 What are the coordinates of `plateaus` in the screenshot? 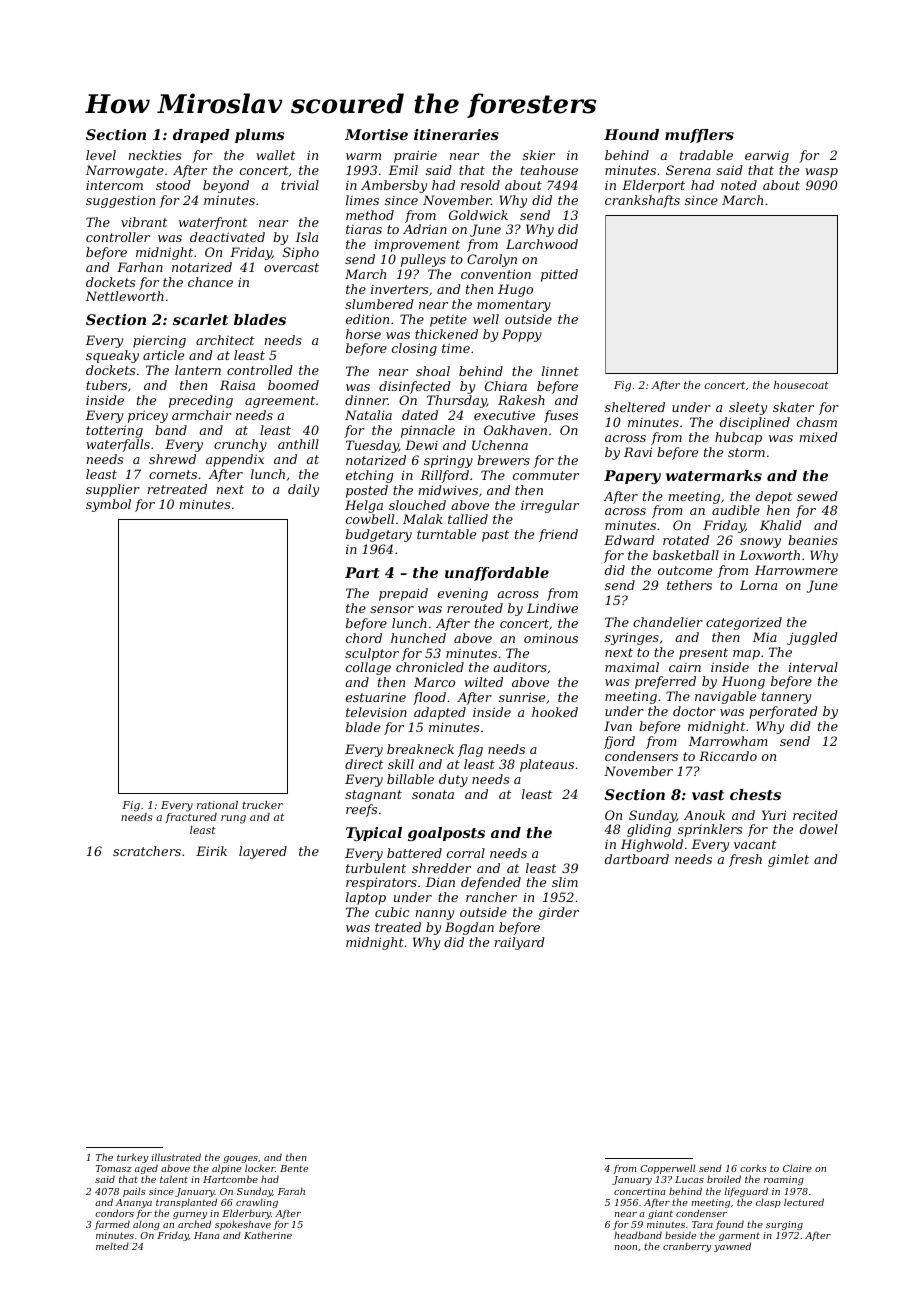 It's located at (547, 765).
